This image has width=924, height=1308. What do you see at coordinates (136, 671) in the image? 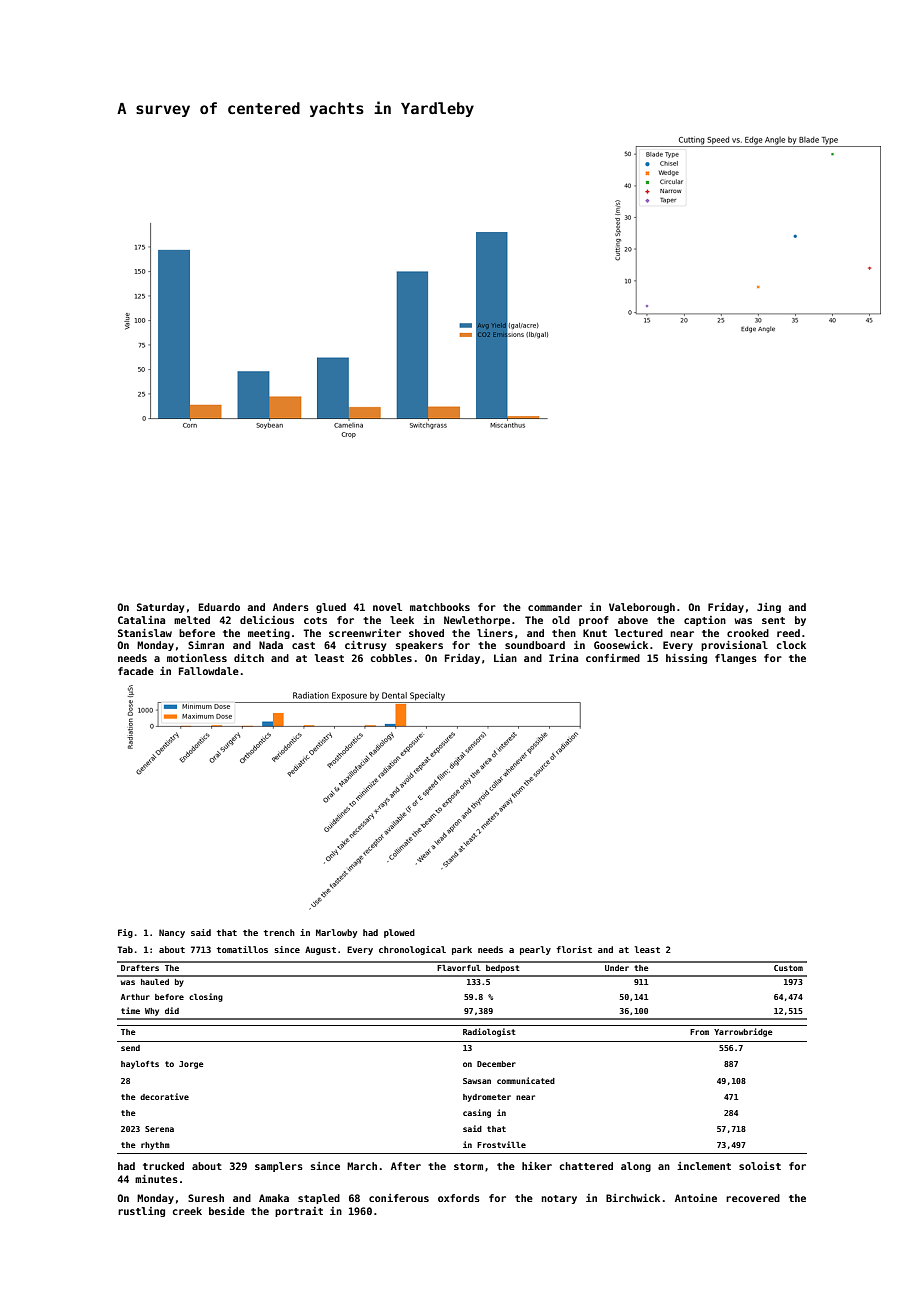
I see `facade` at bounding box center [136, 671].
